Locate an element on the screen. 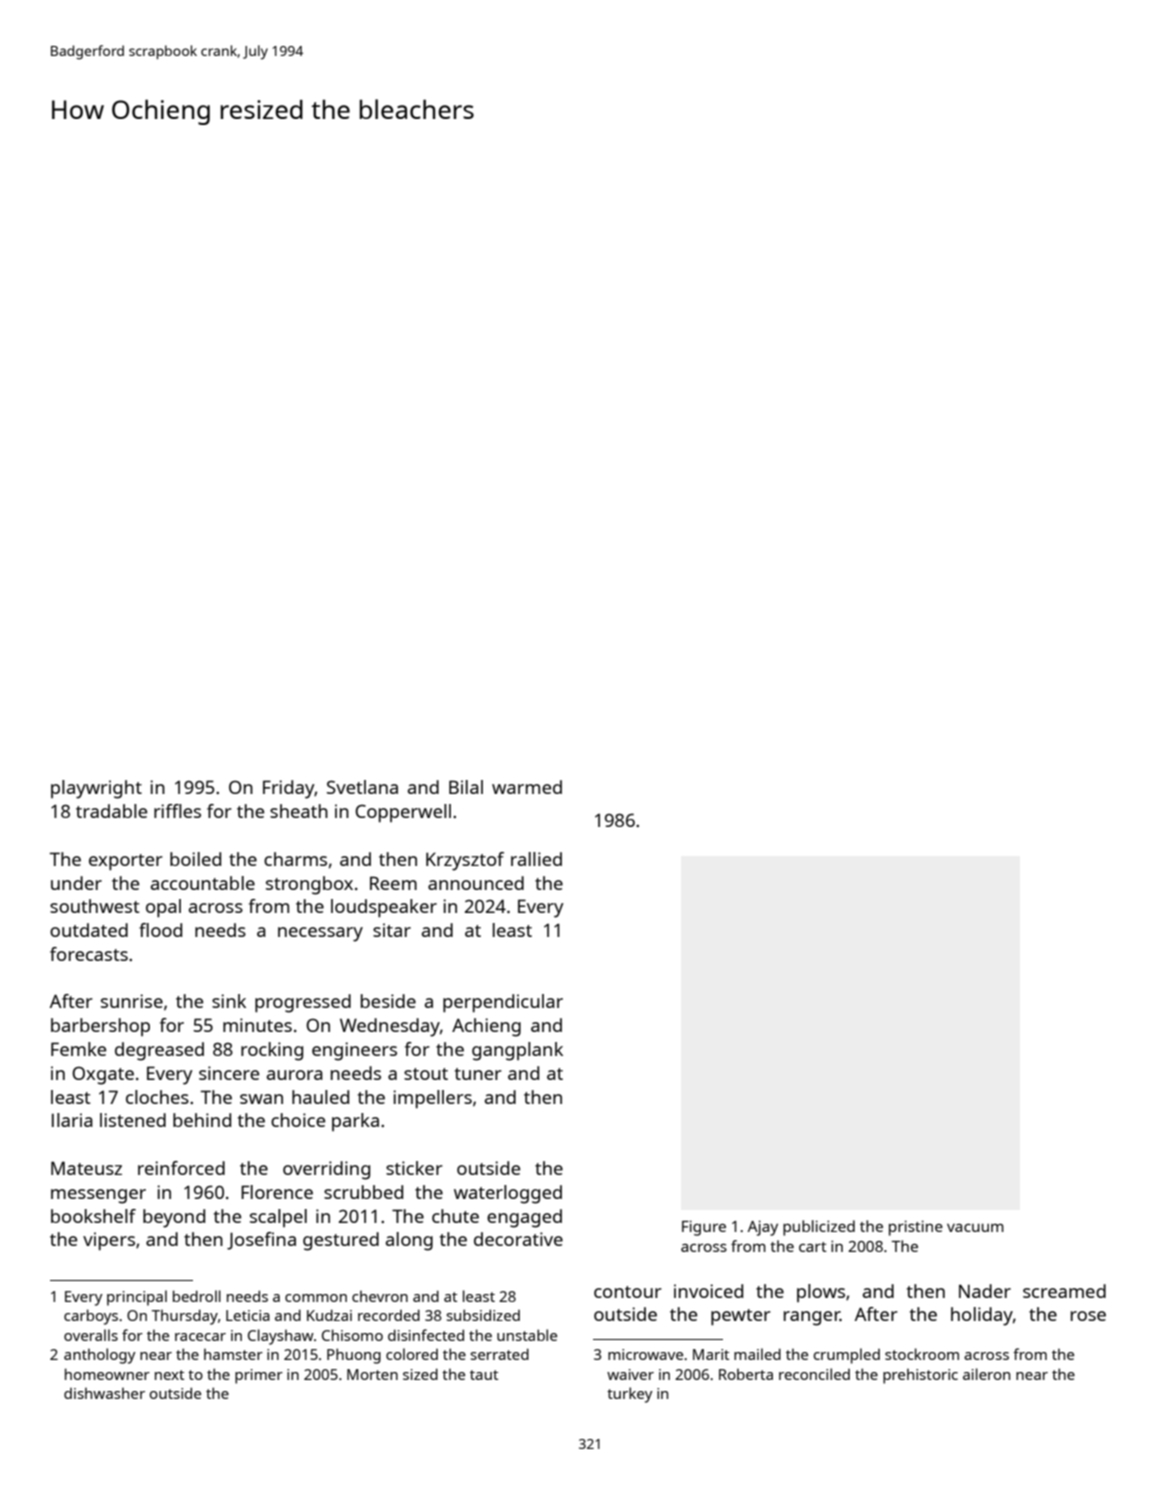 This screenshot has height=1498, width=1157. Morten is located at coordinates (372, 1374).
